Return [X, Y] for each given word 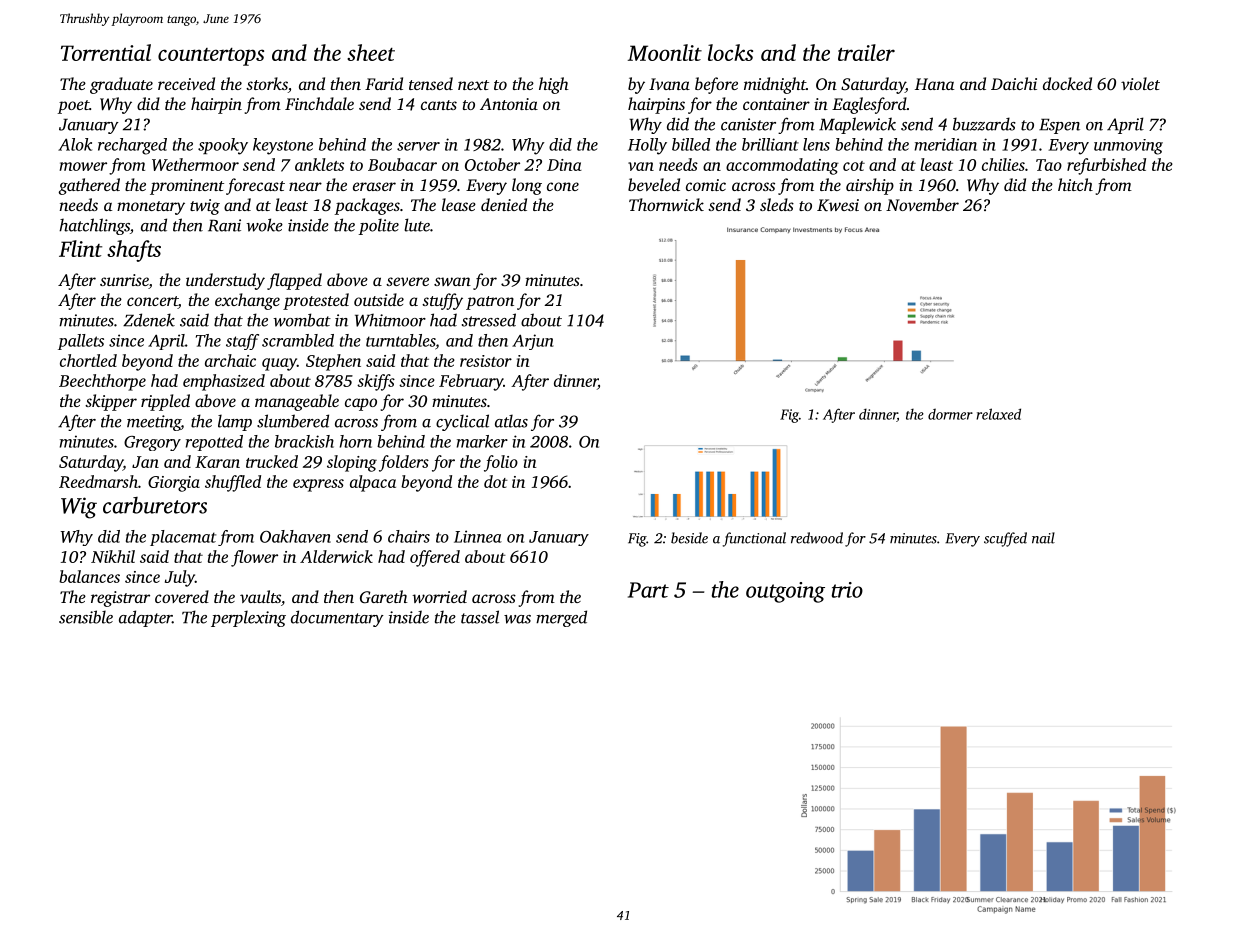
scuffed [1005, 539]
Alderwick [336, 556]
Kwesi [838, 205]
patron [490, 303]
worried [439, 596]
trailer [866, 52]
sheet [371, 52]
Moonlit [665, 52]
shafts [134, 251]
